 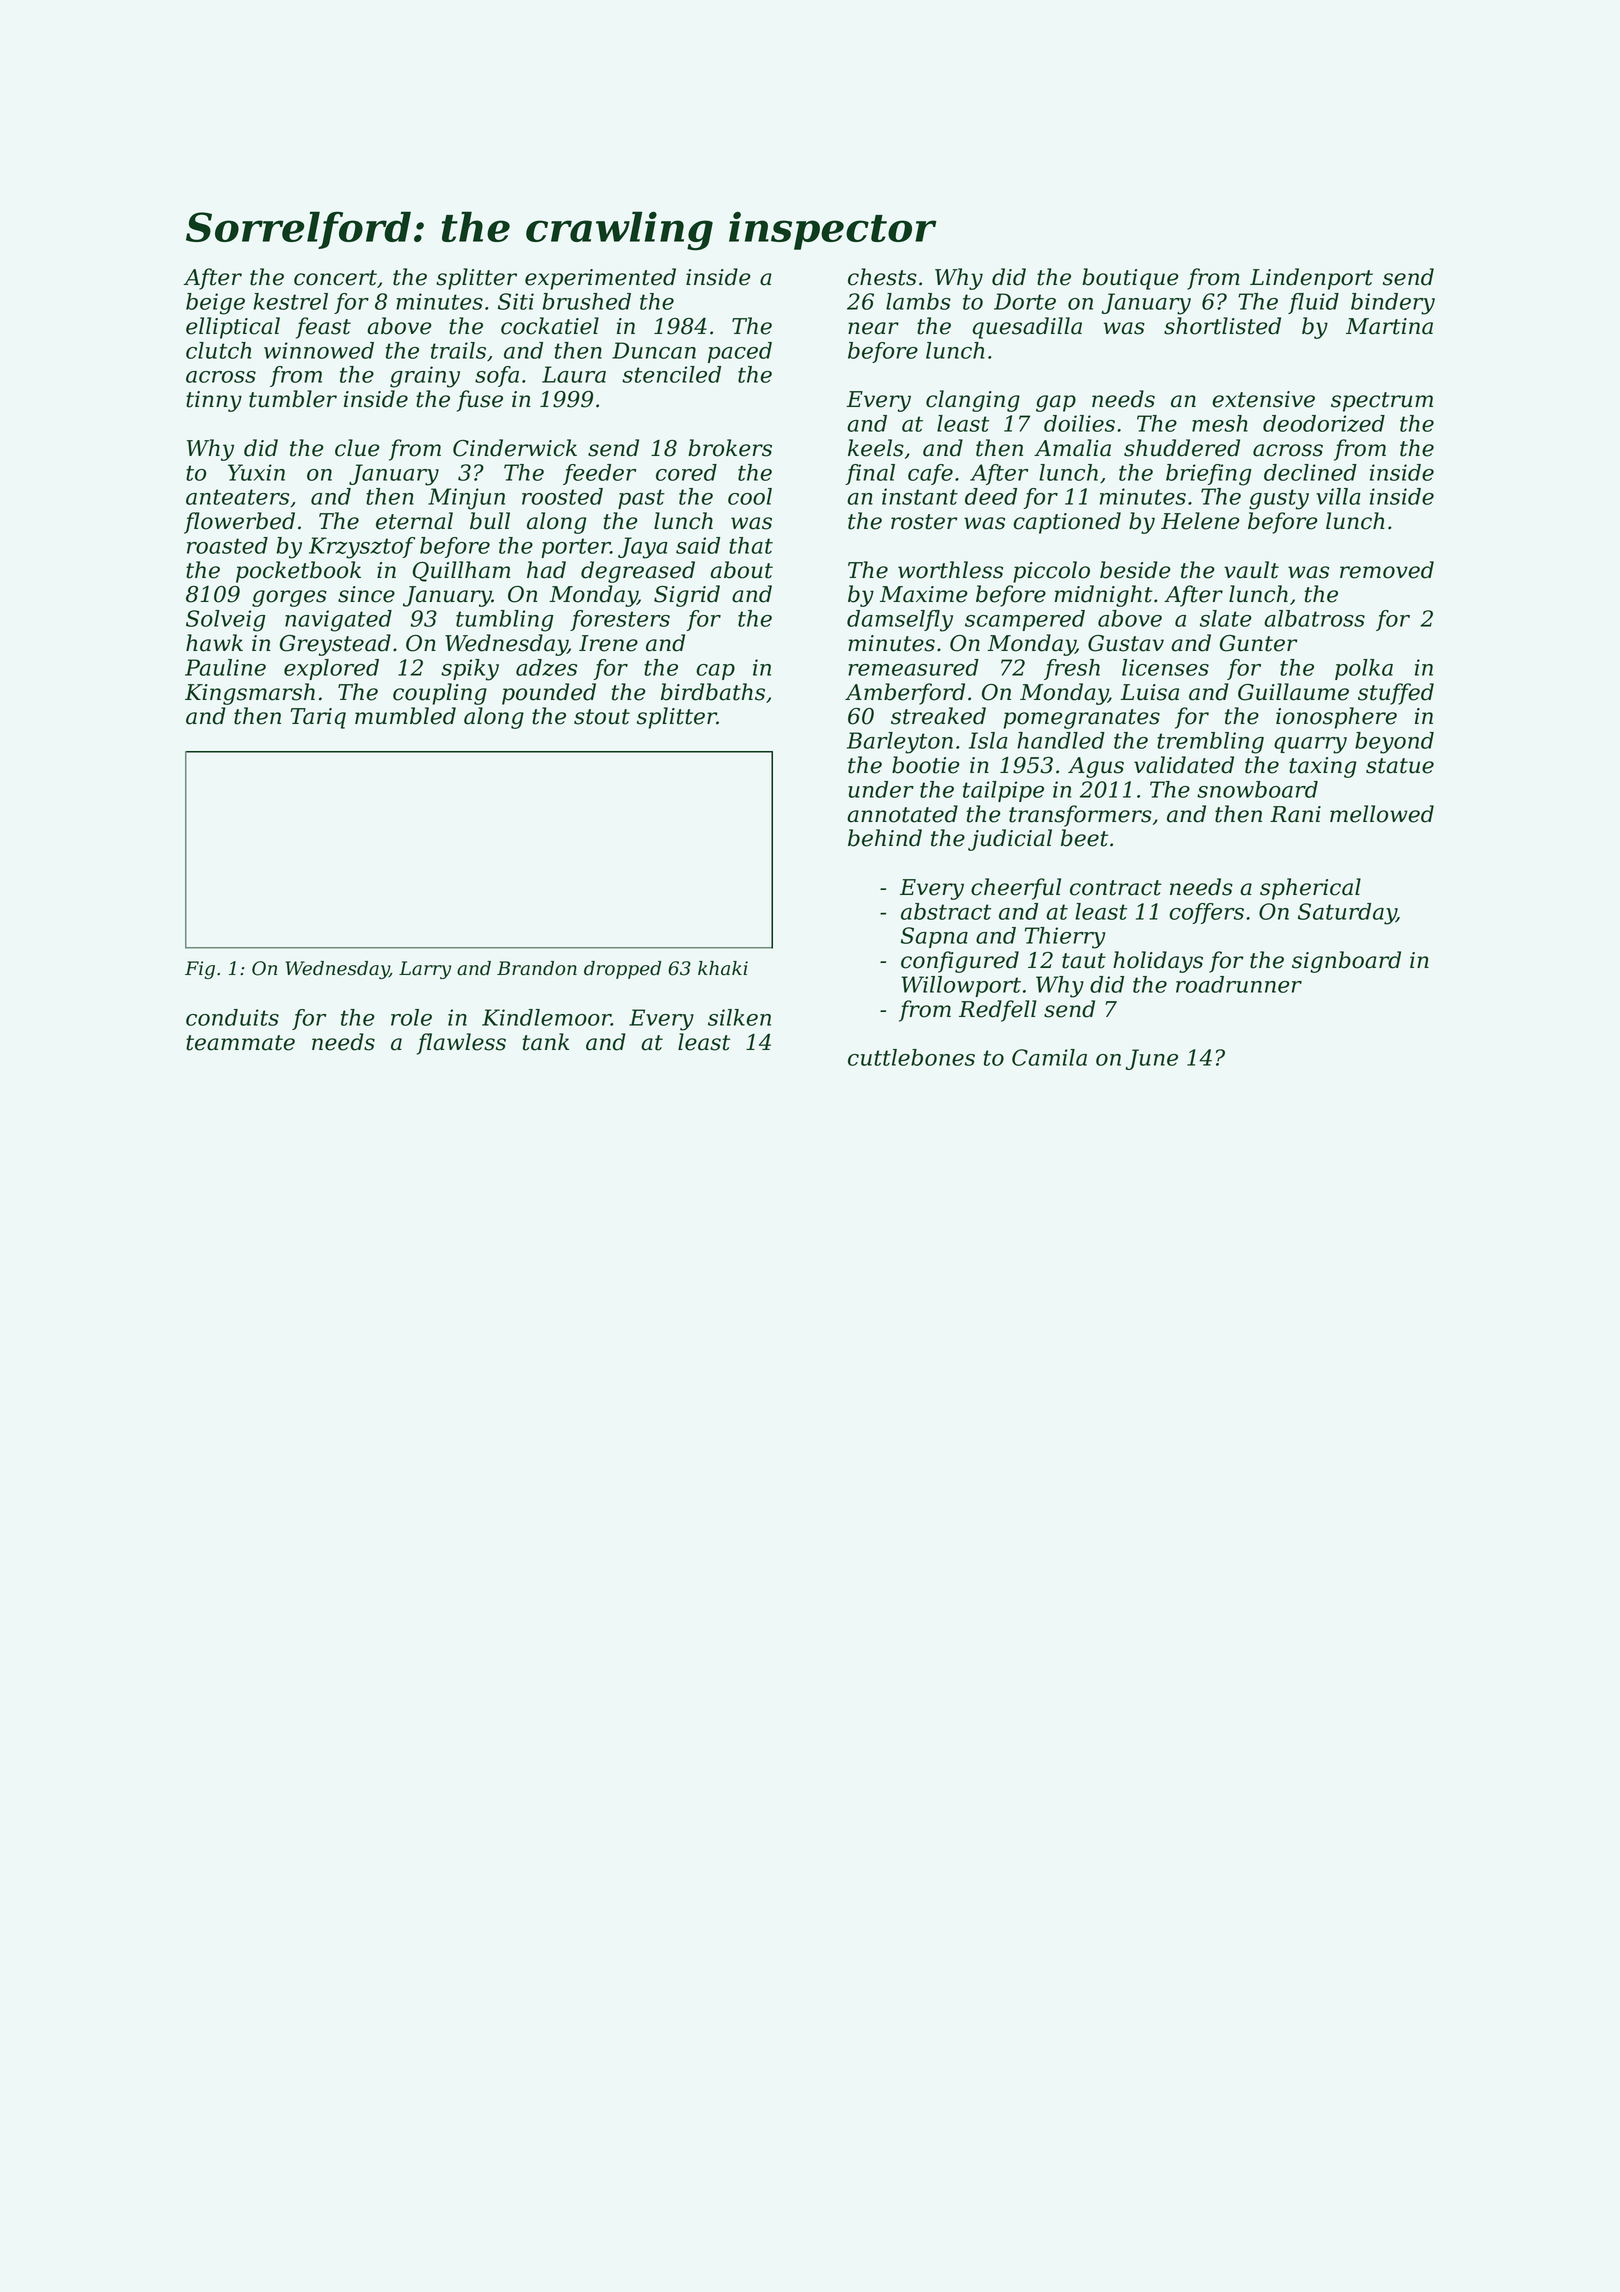 What do you see at coordinates (461, 1044) in the page?
I see `flawless` at bounding box center [461, 1044].
